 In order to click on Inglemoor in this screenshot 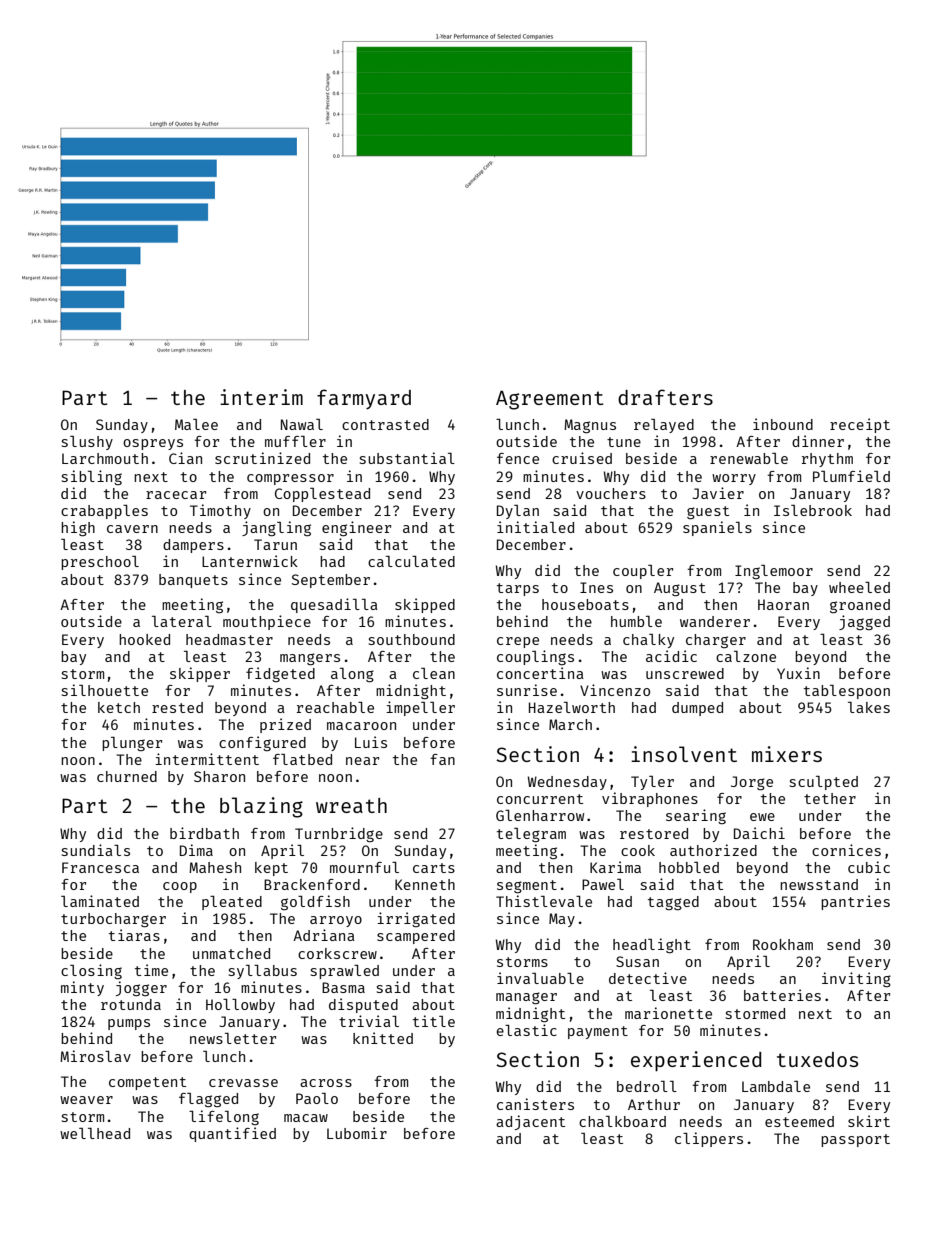, I will do `click(774, 572)`.
